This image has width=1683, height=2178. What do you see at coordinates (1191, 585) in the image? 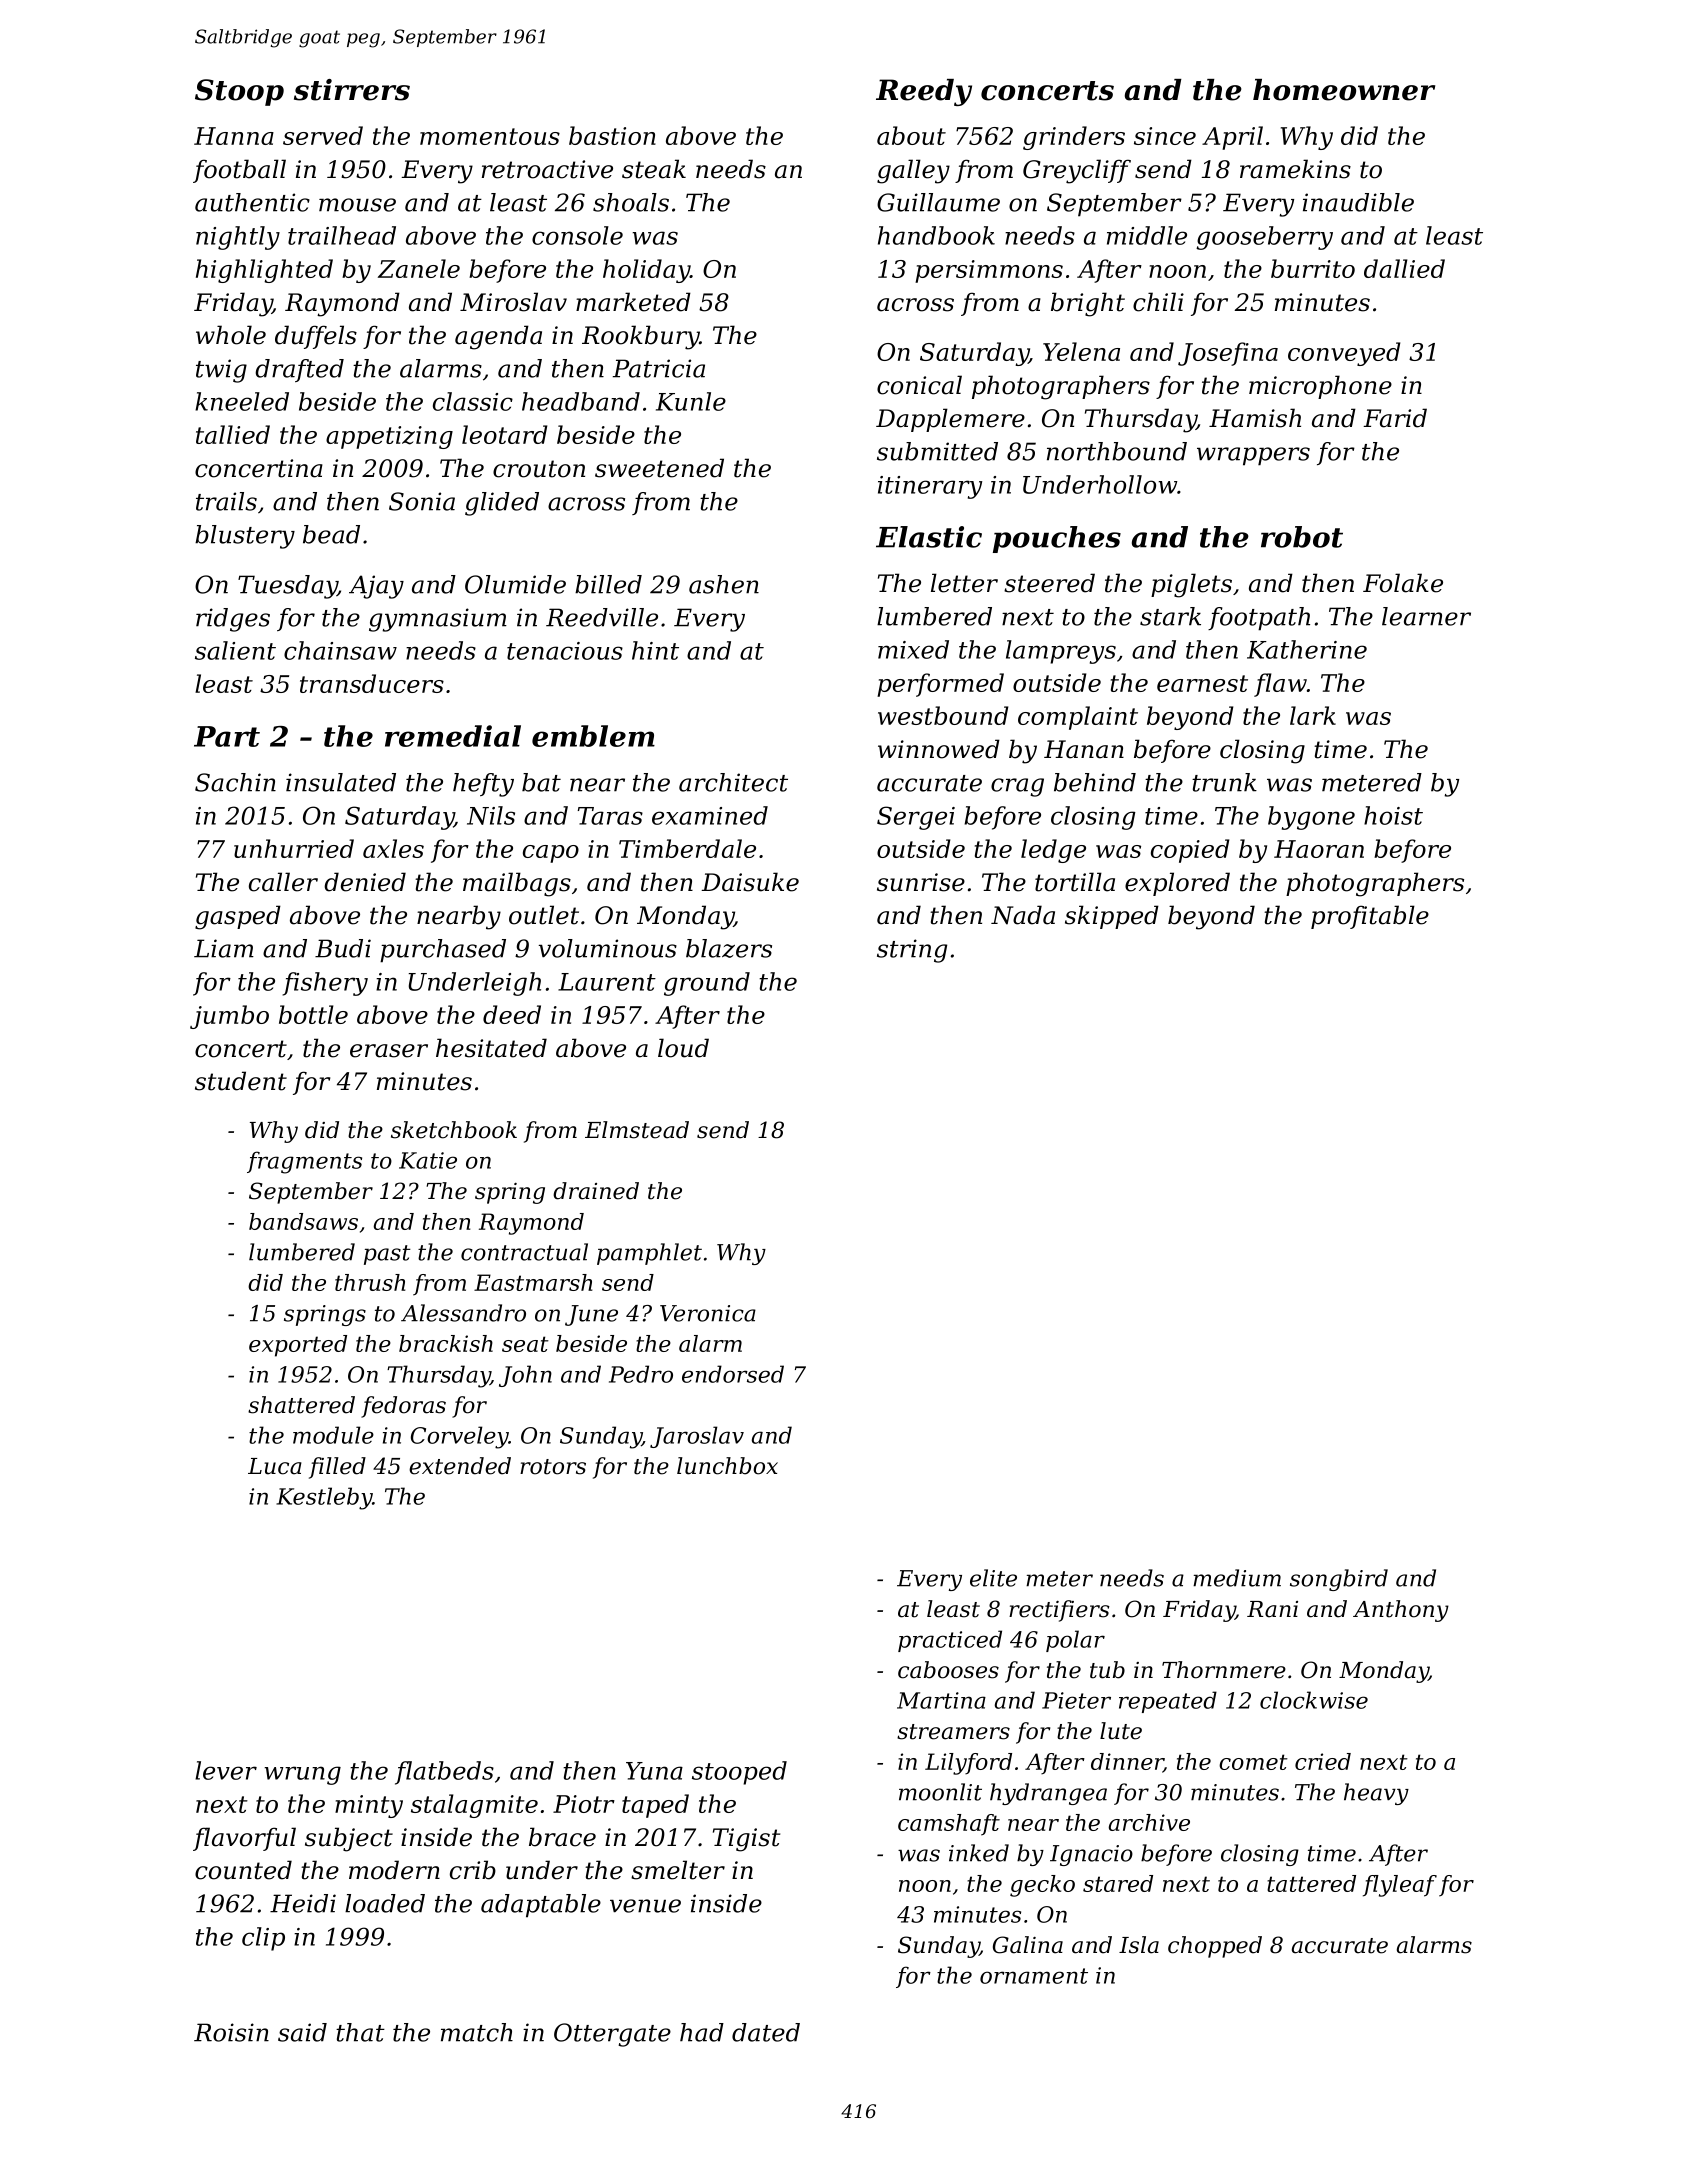
I see `piglets` at bounding box center [1191, 585].
